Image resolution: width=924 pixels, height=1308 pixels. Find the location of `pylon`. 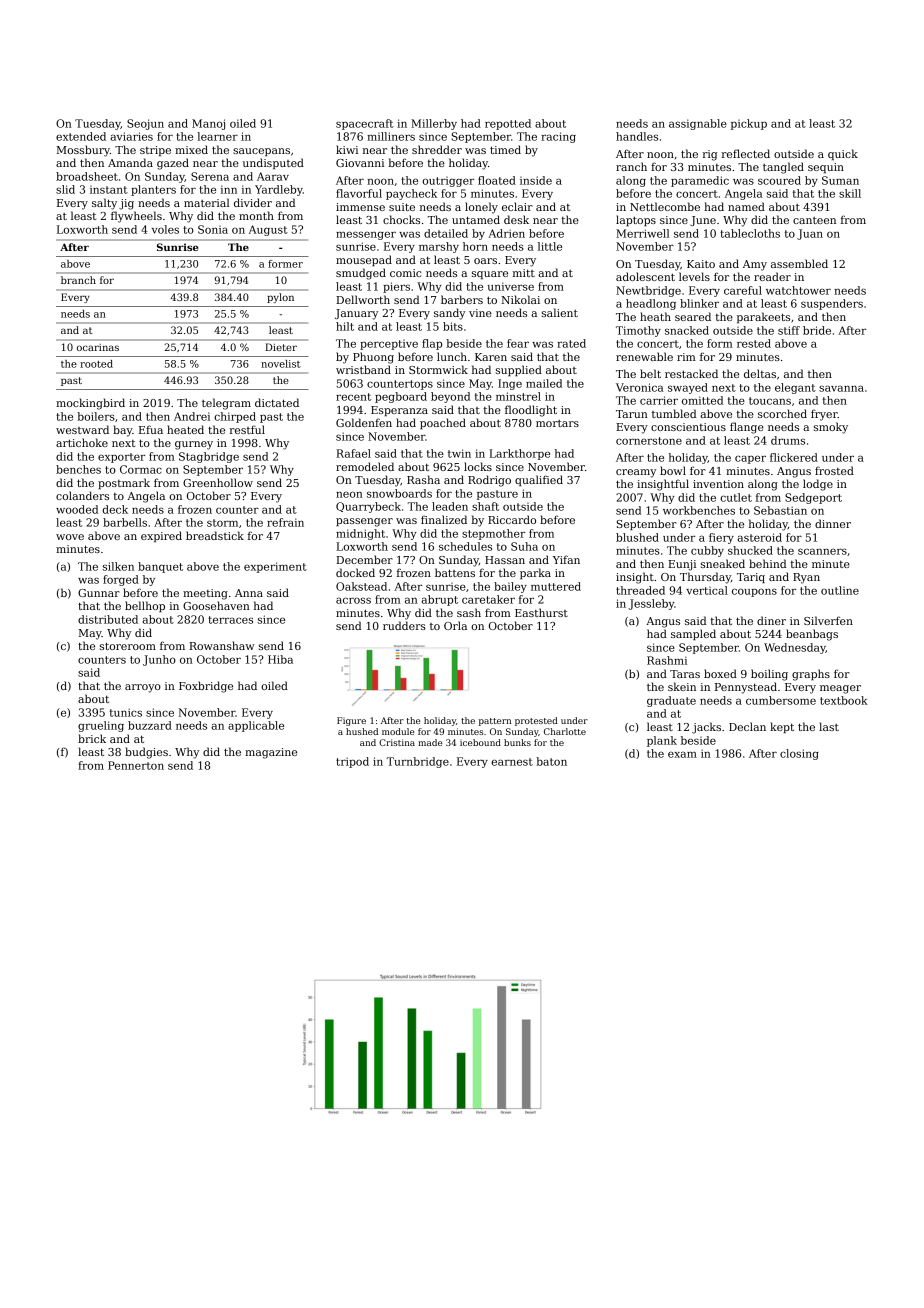

pylon is located at coordinates (280, 298).
